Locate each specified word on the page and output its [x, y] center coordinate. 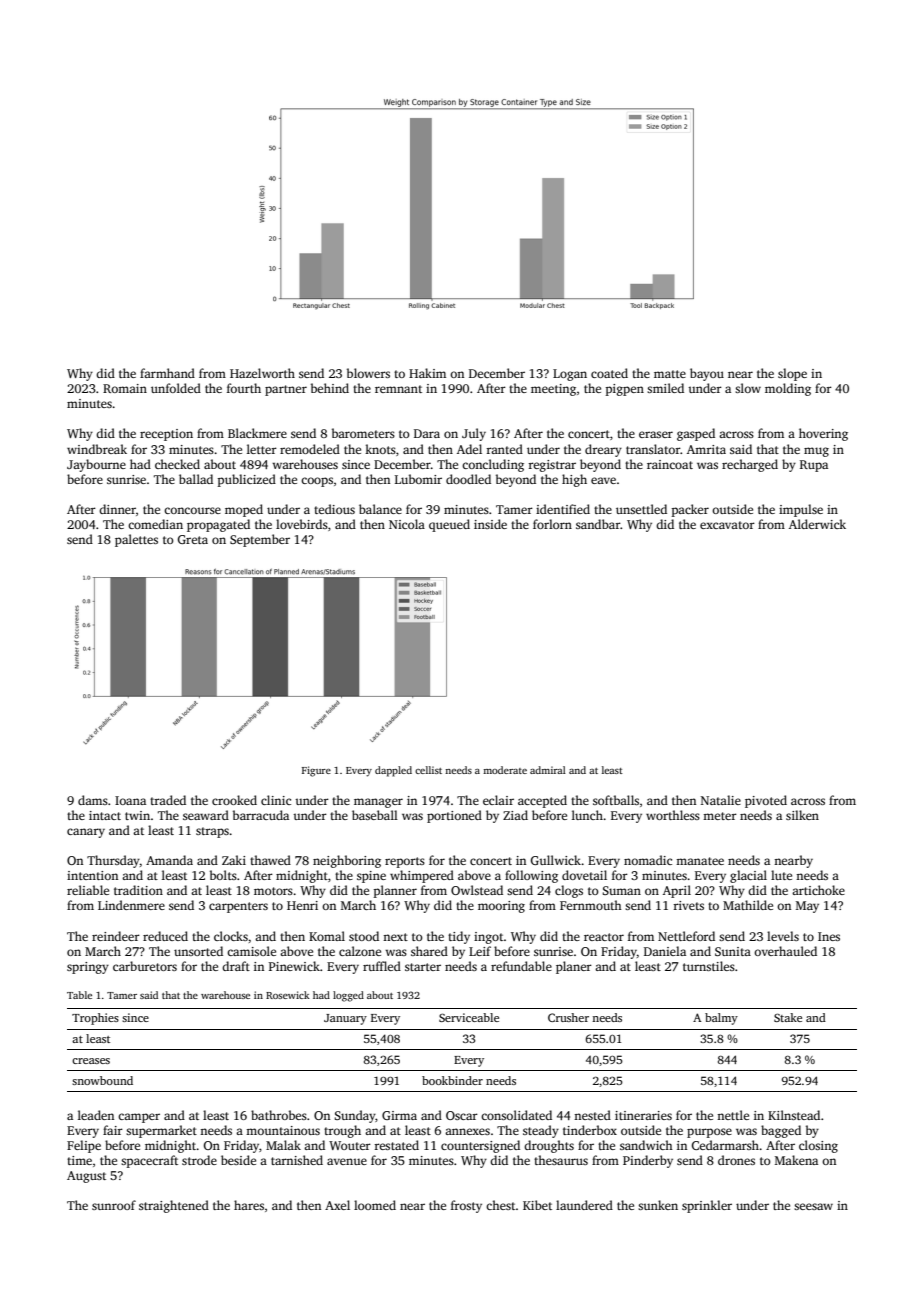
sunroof [114, 1205]
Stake [788, 1017]
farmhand [167, 373]
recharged [750, 465]
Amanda [169, 860]
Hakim [427, 373]
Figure [316, 771]
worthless [673, 815]
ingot [489, 938]
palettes [136, 540]
